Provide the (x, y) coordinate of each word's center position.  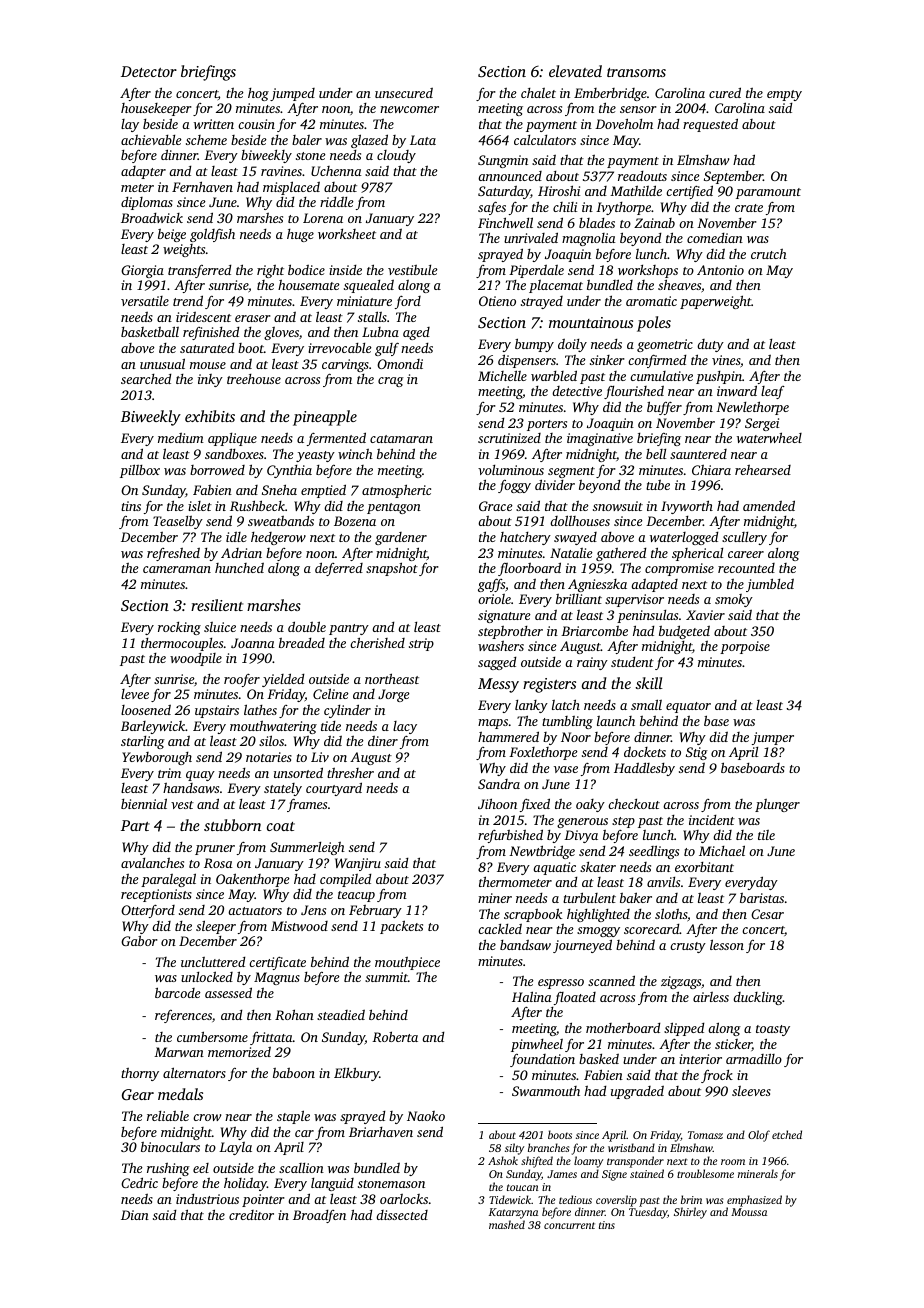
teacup (356, 896)
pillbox (140, 471)
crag (391, 382)
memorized (239, 1052)
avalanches (152, 862)
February (375, 911)
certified (689, 192)
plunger (777, 805)
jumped (292, 94)
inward (737, 390)
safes (492, 208)
